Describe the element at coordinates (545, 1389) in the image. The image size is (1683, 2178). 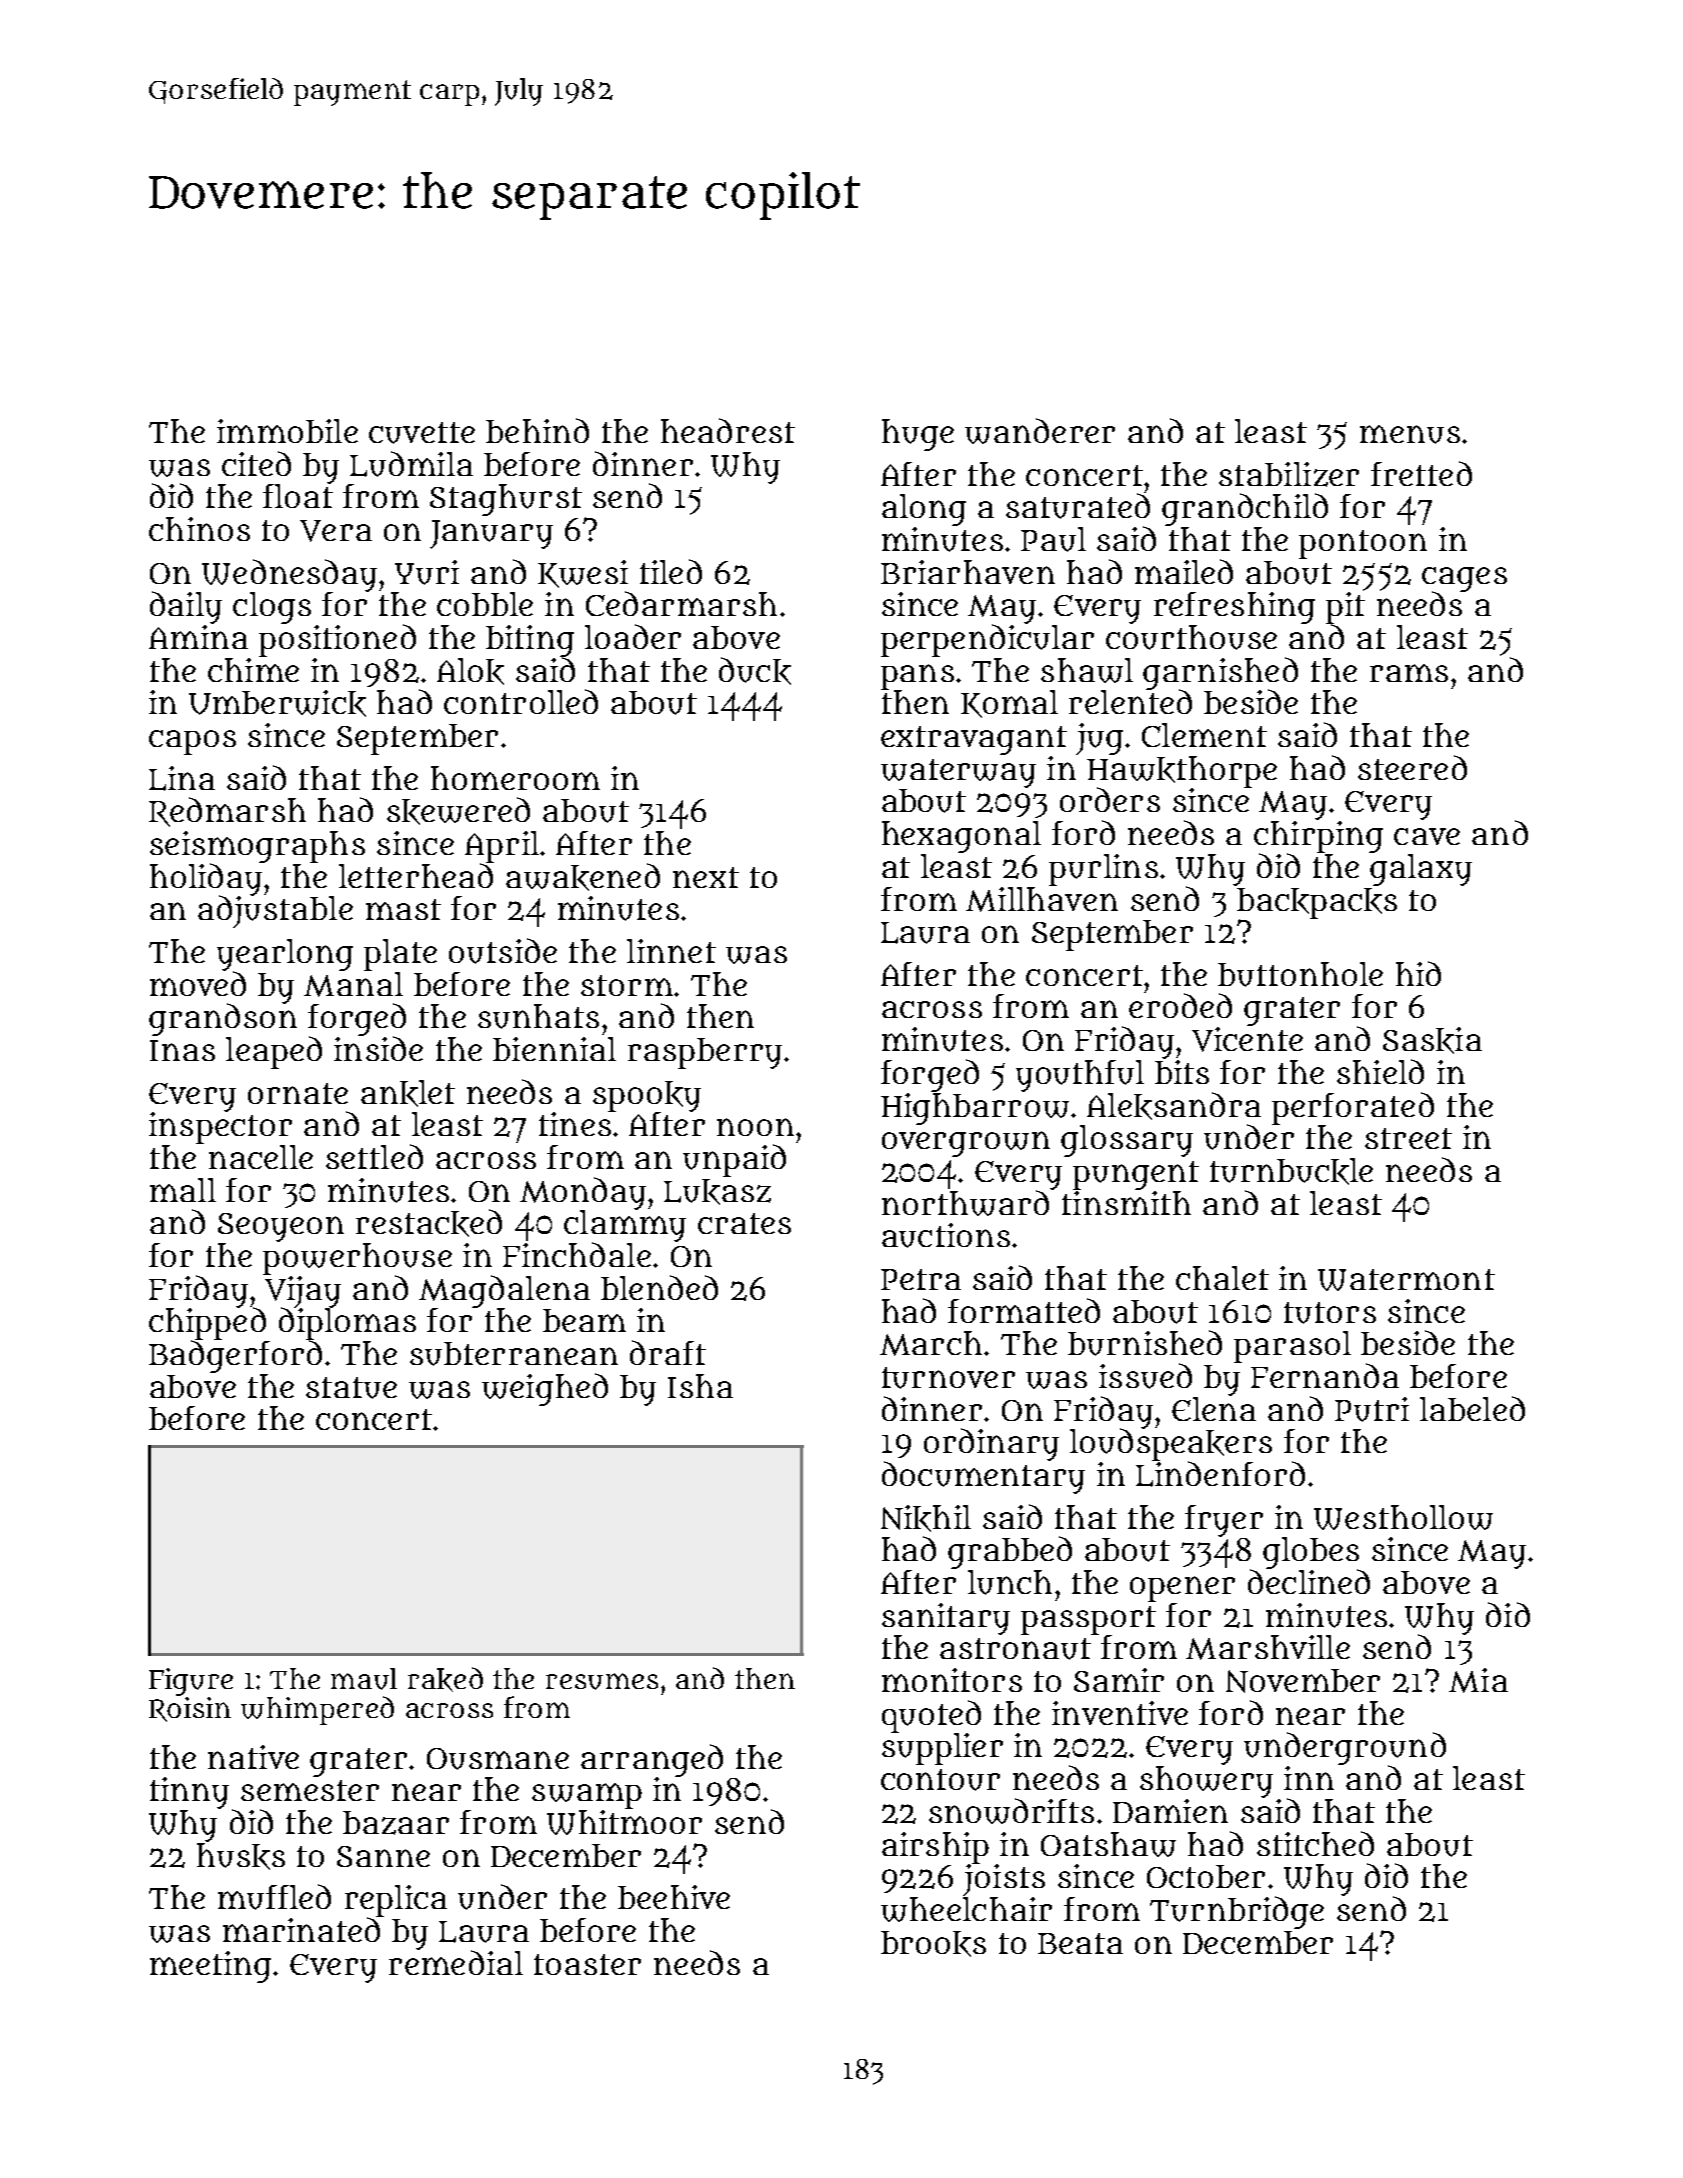
I see `weighed` at that location.
